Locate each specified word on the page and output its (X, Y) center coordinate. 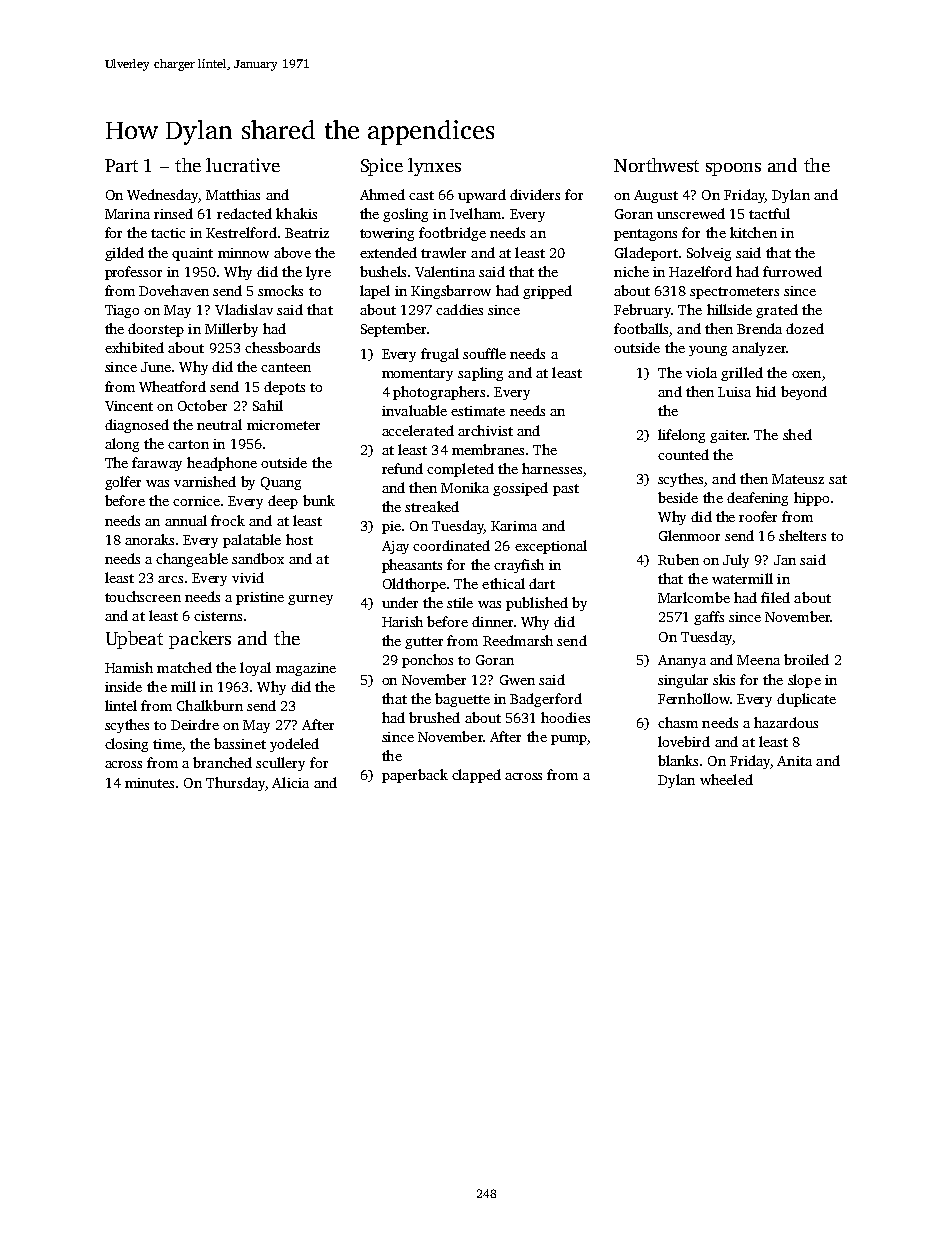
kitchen (753, 232)
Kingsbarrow (451, 292)
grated (777, 311)
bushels (383, 271)
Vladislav (244, 309)
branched (222, 762)
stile (460, 602)
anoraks (149, 539)
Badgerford (546, 700)
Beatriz (307, 233)
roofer (758, 516)
